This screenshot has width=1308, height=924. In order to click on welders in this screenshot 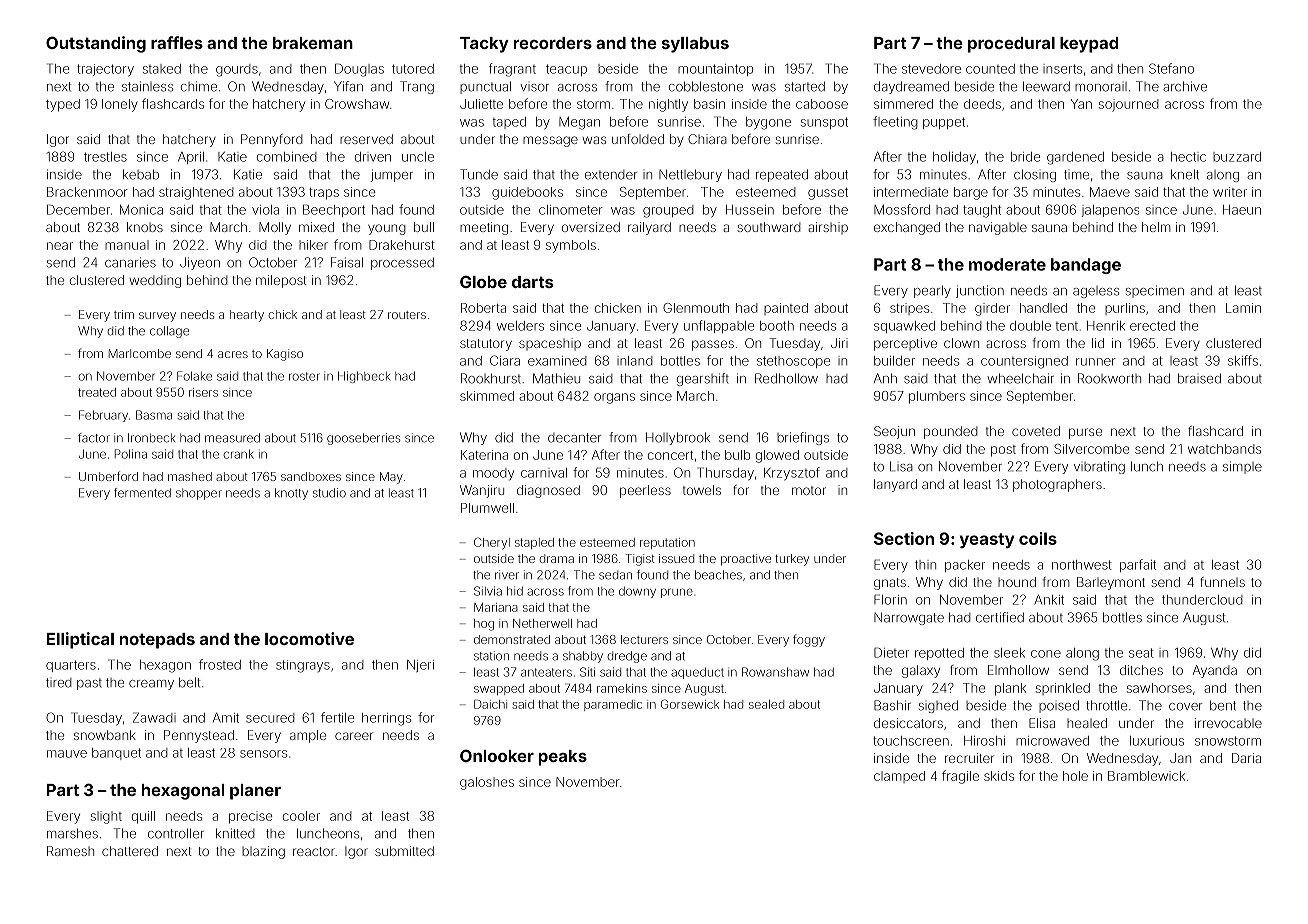, I will do `click(520, 326)`.
